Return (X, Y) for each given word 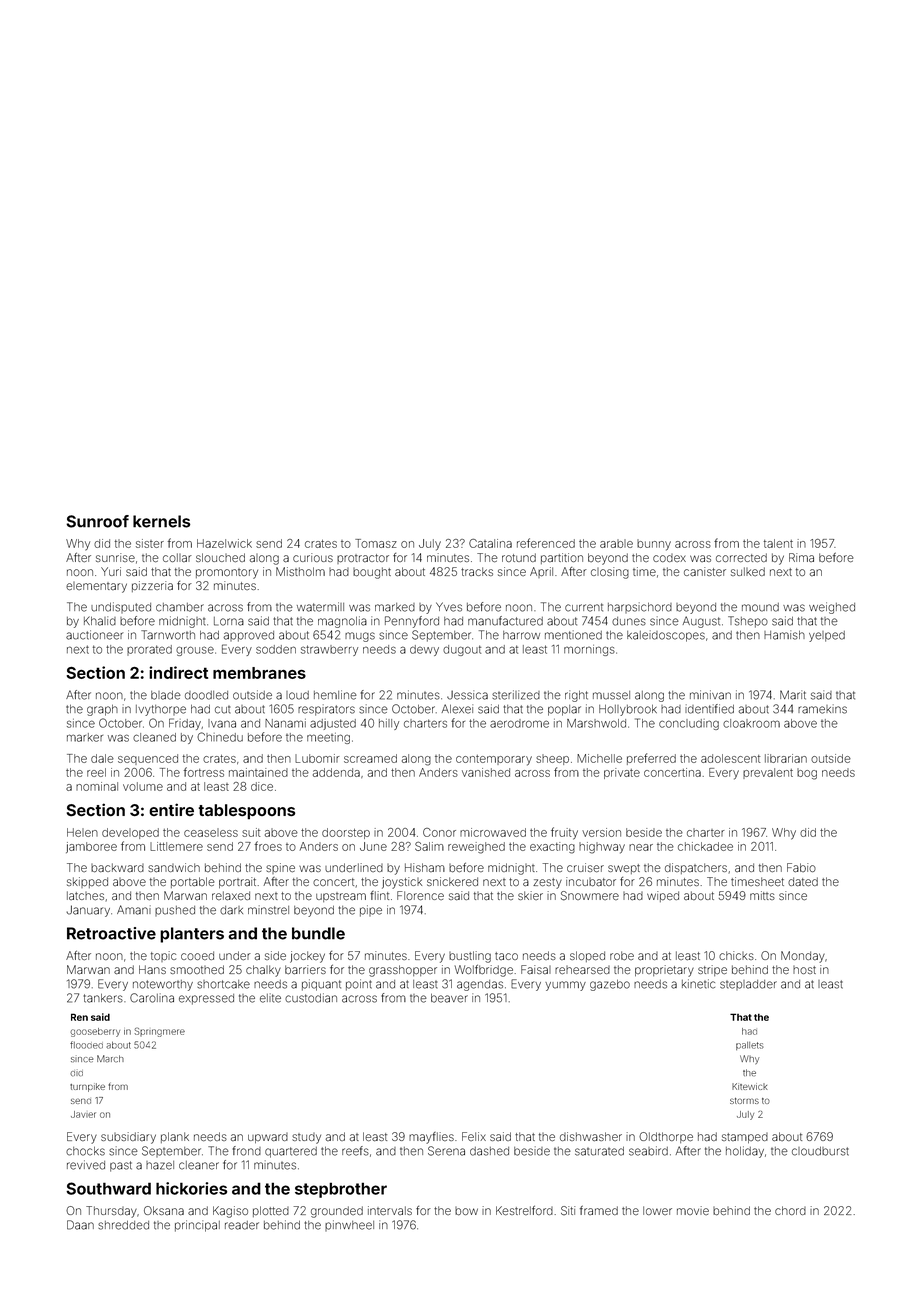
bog (807, 774)
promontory (227, 573)
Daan (80, 1225)
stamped (745, 1138)
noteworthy (163, 985)
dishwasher (591, 1137)
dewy (424, 650)
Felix (474, 1136)
